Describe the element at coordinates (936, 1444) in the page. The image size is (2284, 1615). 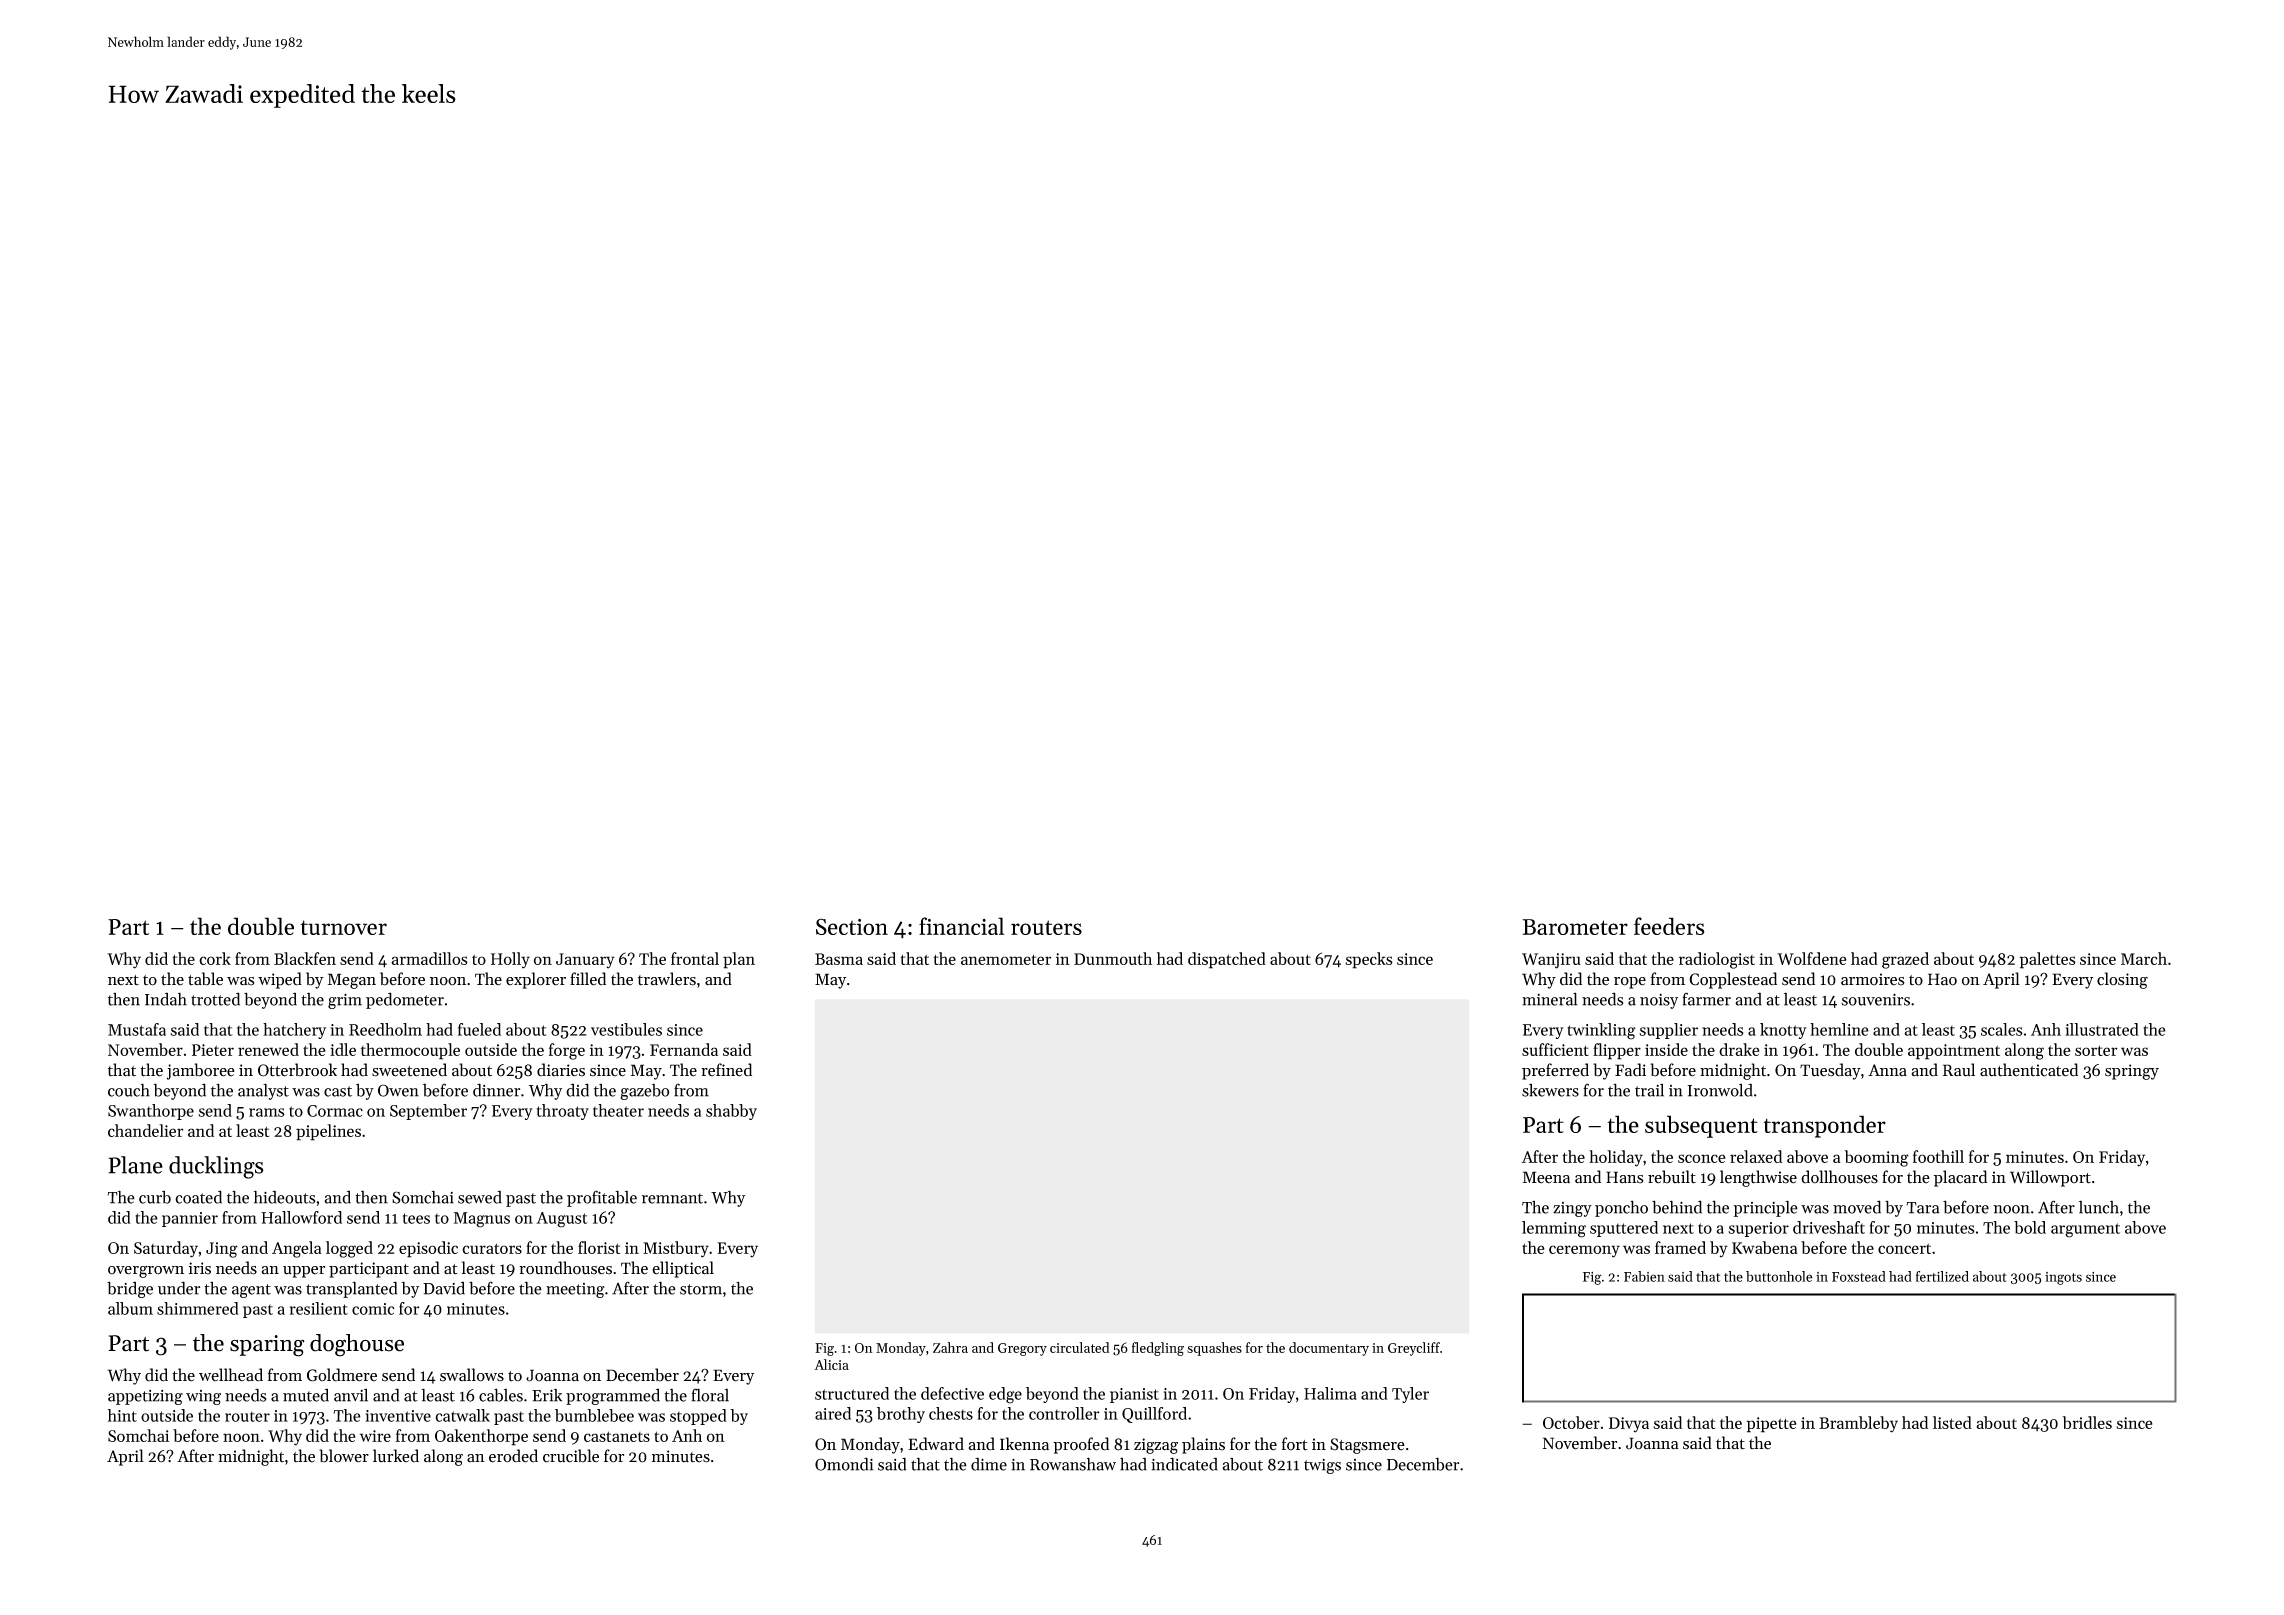
I see `Edward` at that location.
